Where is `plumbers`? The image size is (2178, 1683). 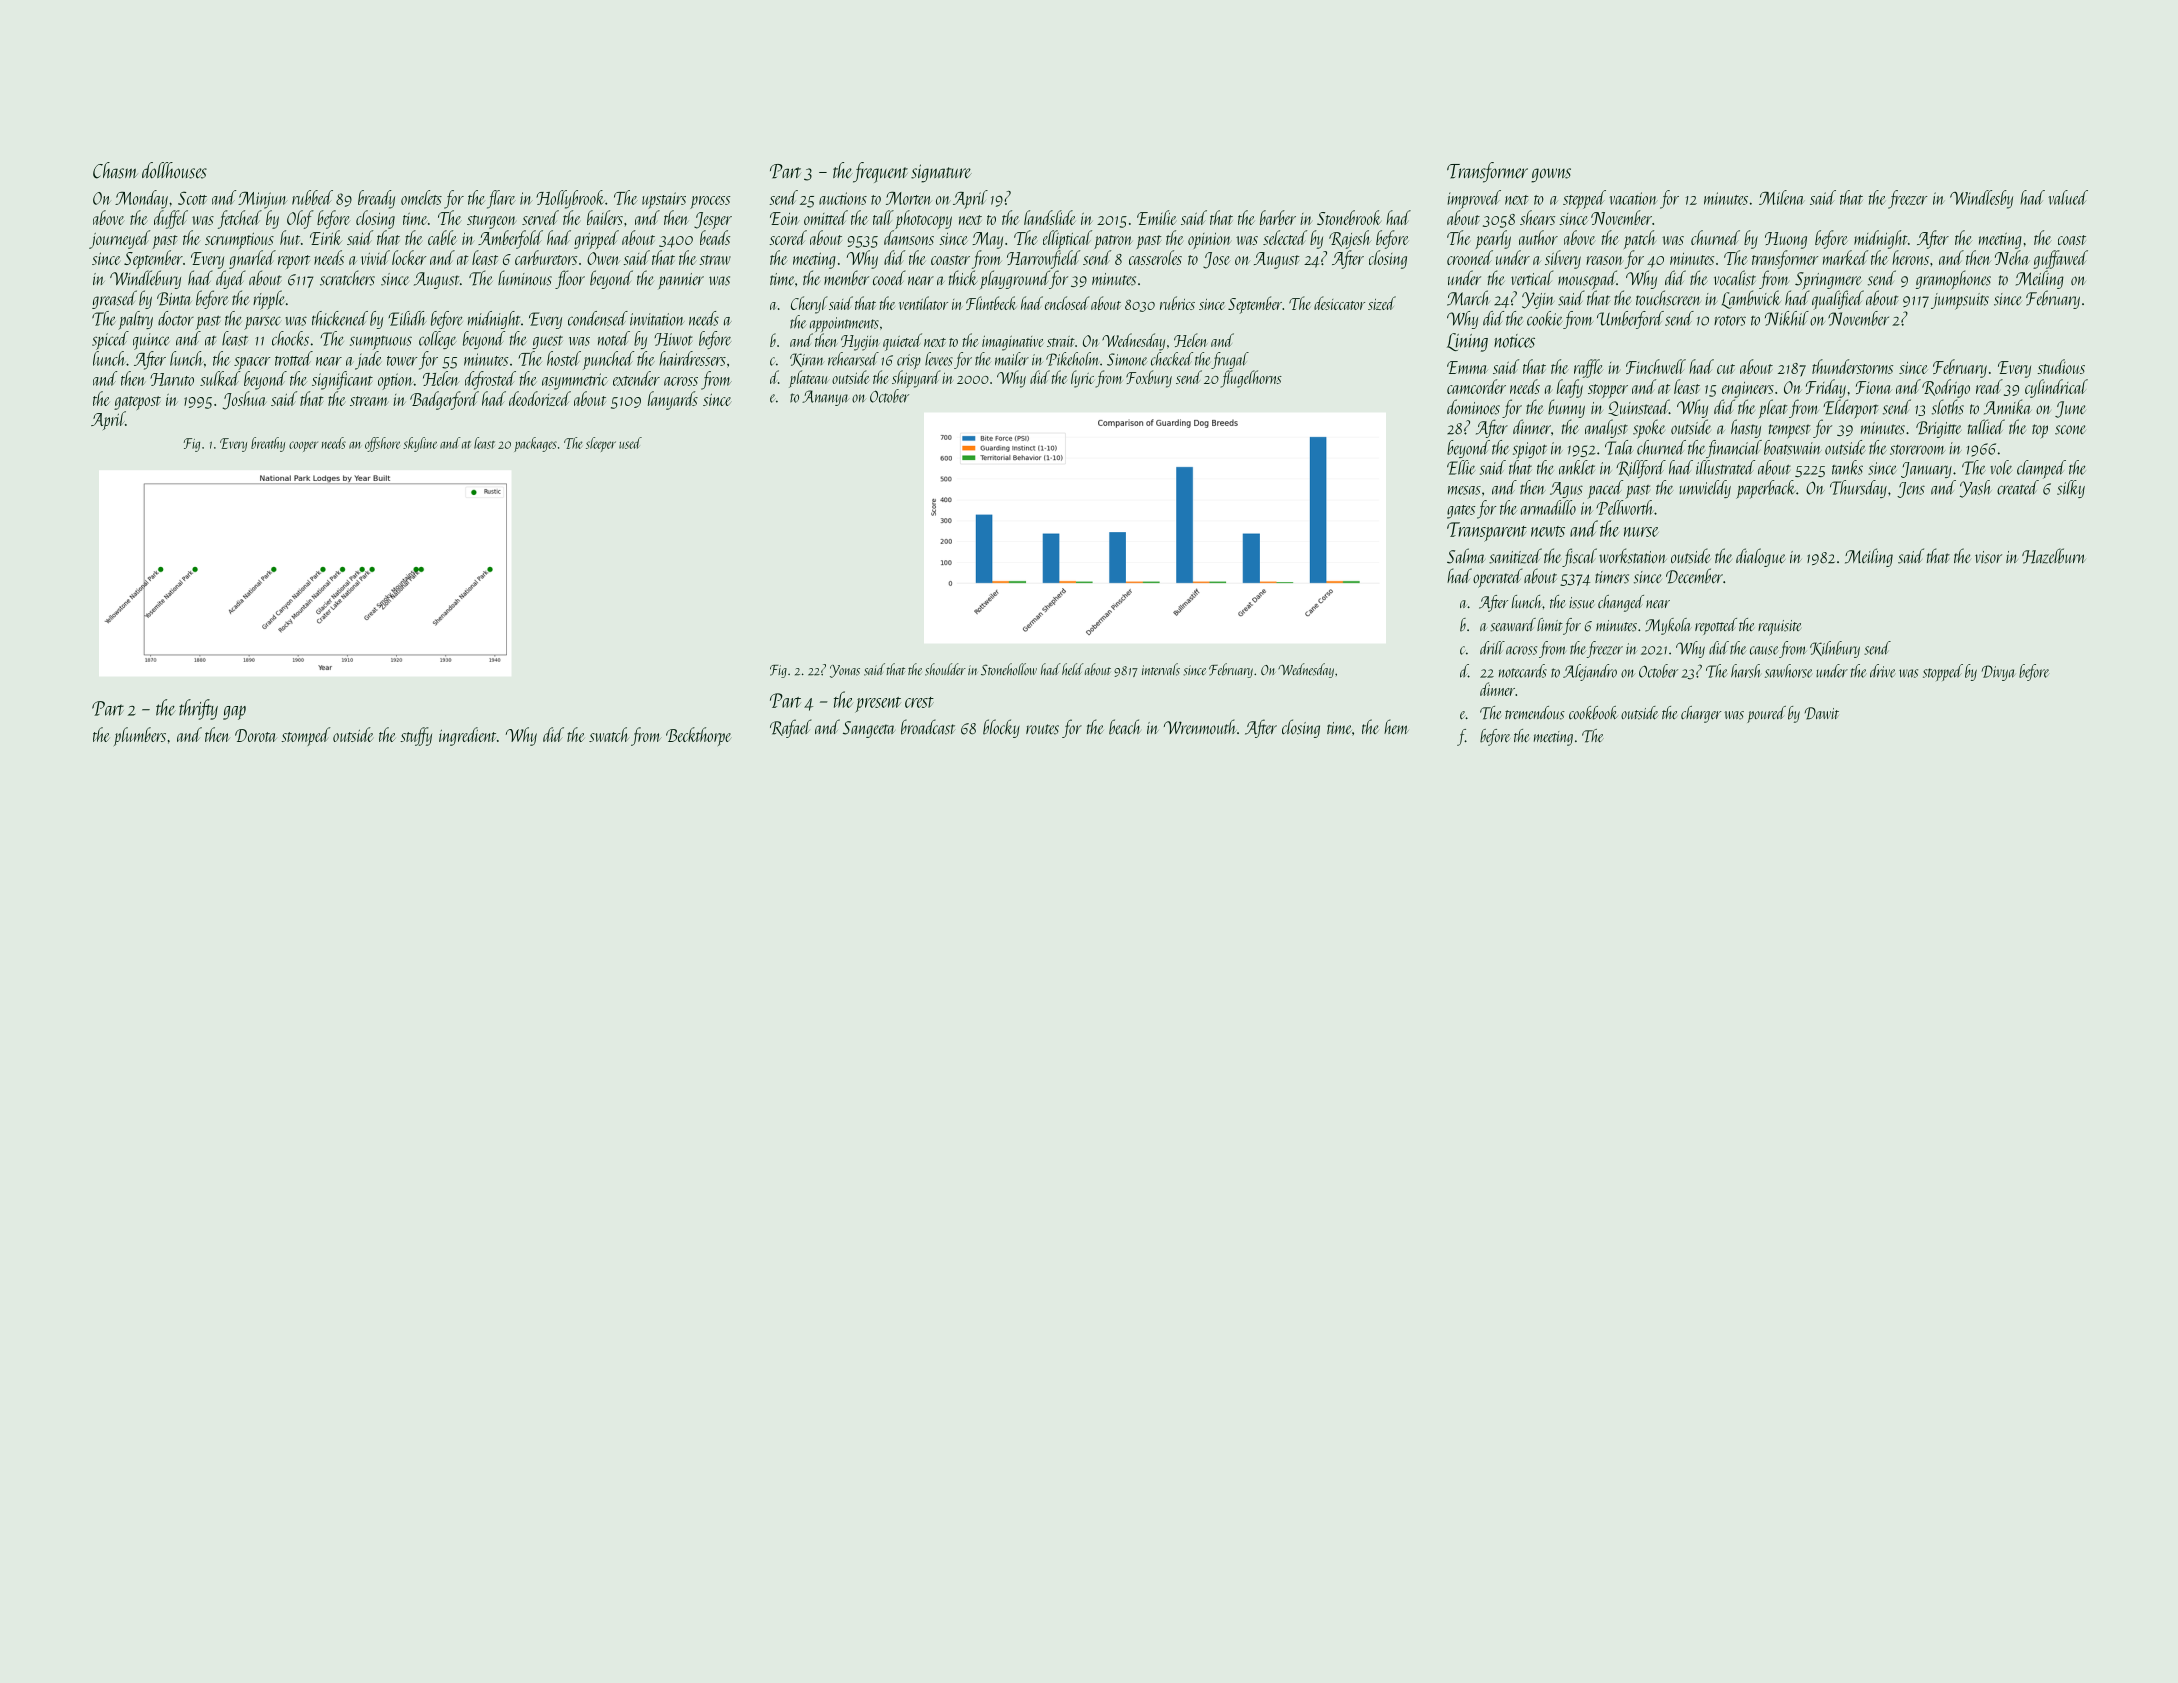
plumbers is located at coordinates (140, 736).
